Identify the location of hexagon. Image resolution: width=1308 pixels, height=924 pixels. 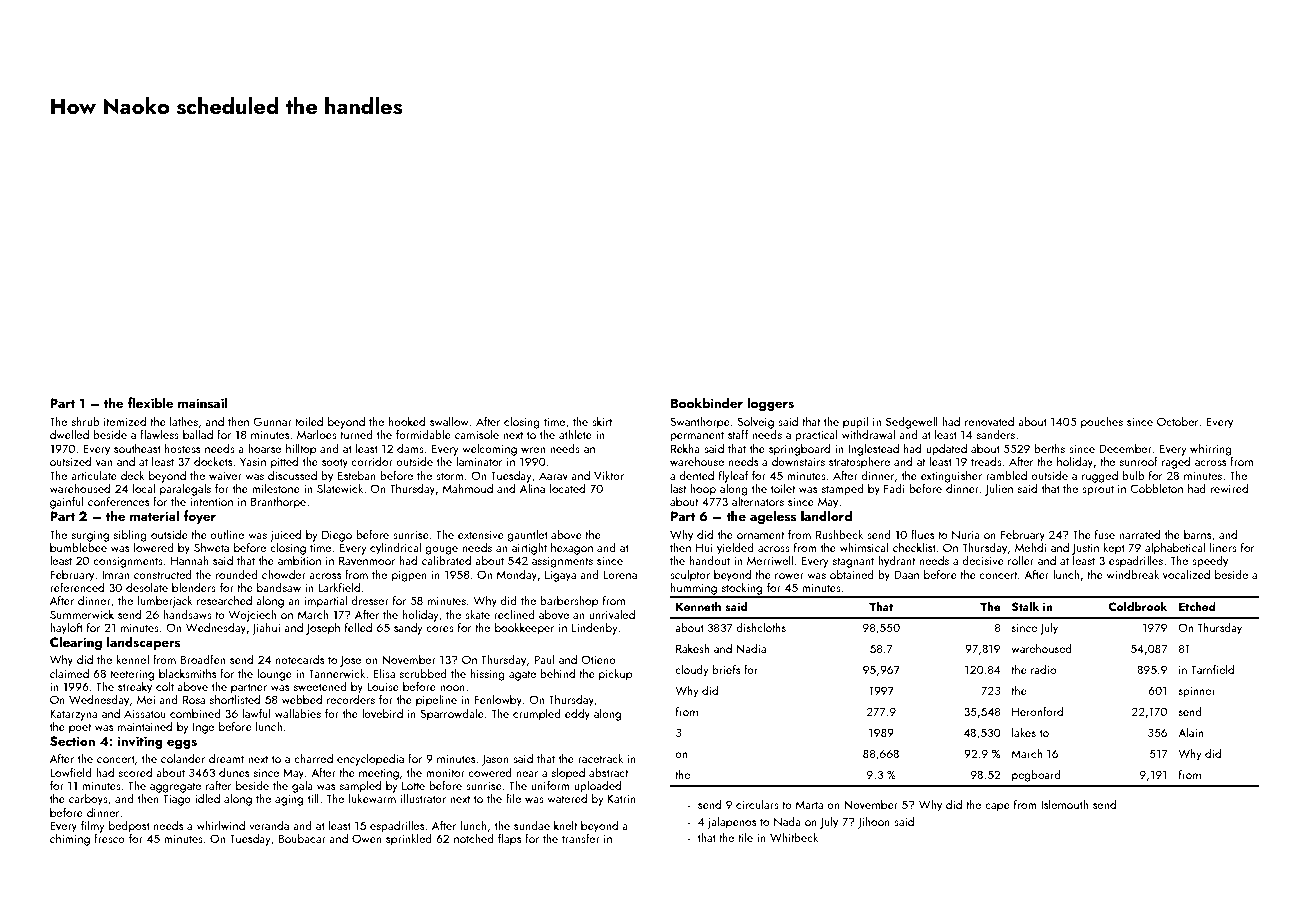
(572, 548).
